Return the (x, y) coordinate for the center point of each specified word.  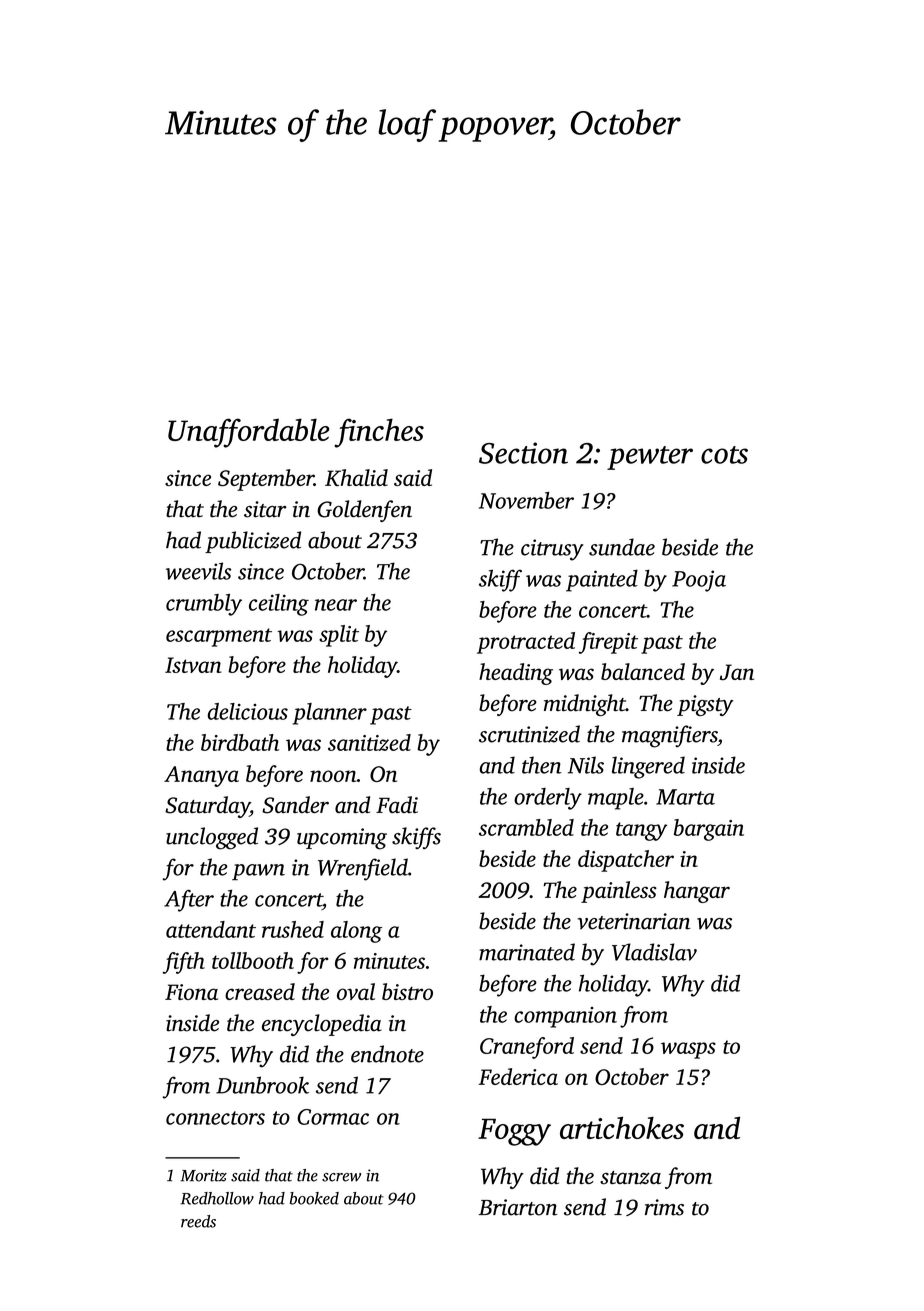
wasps (688, 1050)
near (336, 605)
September (266, 480)
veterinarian (634, 921)
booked (314, 1198)
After (189, 901)
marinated (527, 952)
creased (260, 991)
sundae (622, 547)
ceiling (279, 605)
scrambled (526, 827)
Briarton (518, 1207)
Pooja (699, 581)
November (526, 500)
